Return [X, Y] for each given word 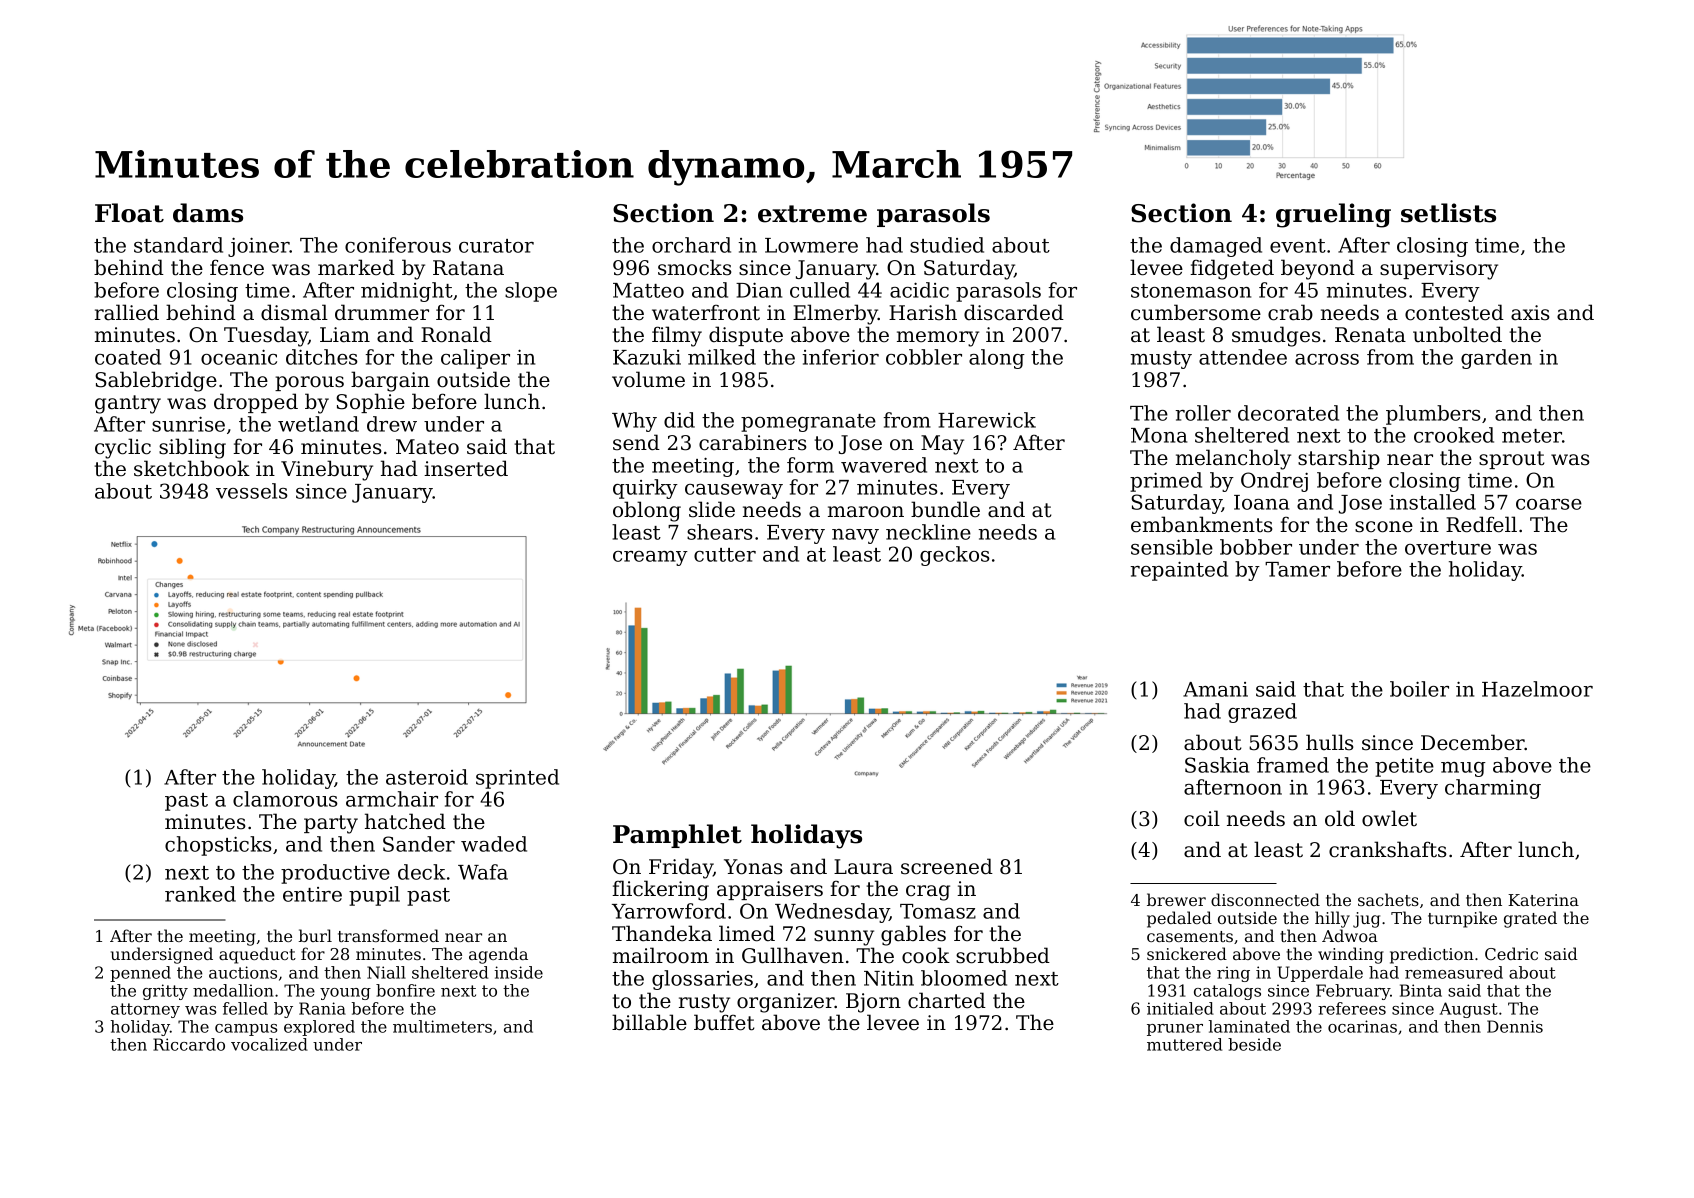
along [997, 359]
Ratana [468, 268]
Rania [322, 1008]
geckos [955, 556]
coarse [1549, 504]
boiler [1419, 689]
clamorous [285, 799]
